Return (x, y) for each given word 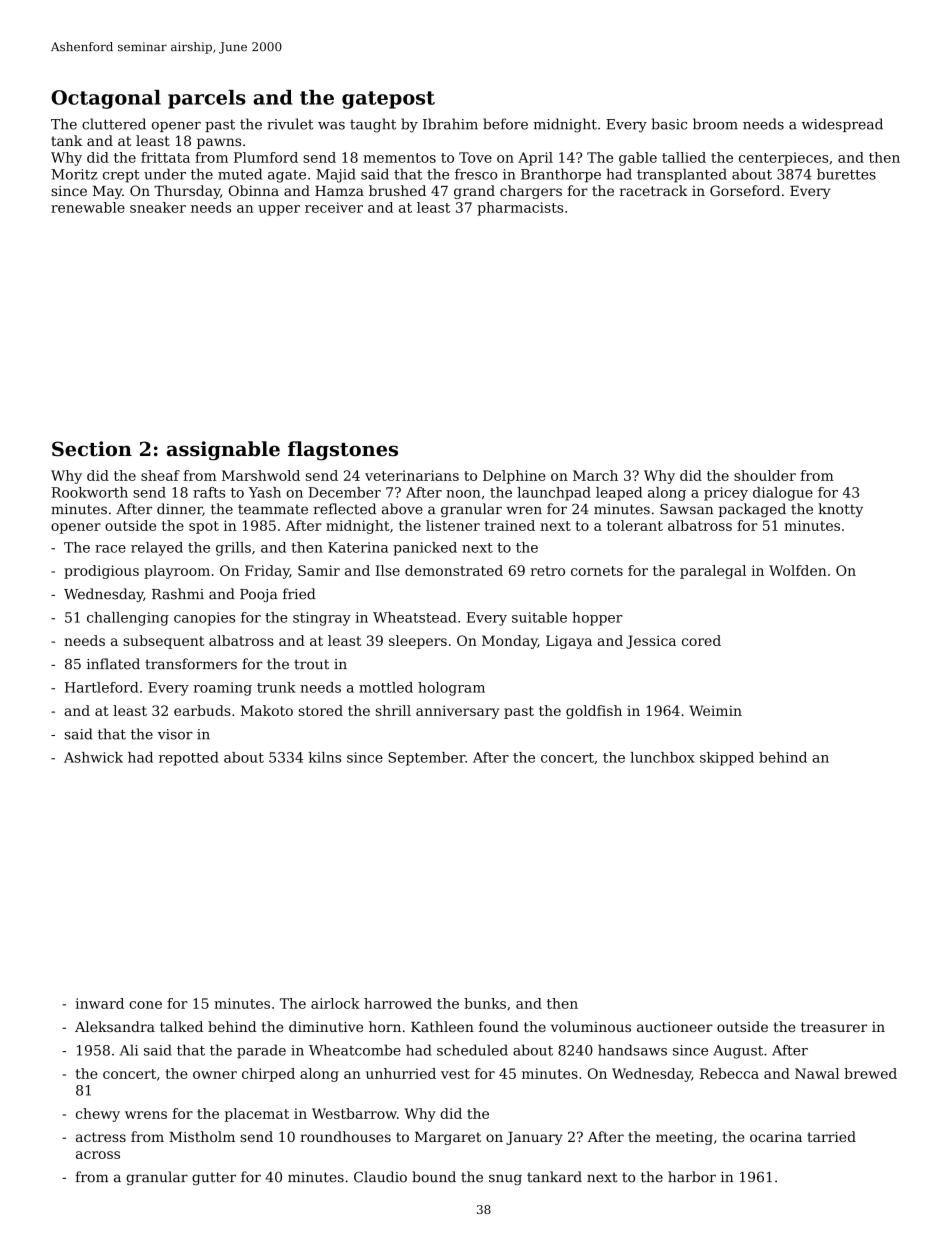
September (426, 759)
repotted (189, 759)
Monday (510, 642)
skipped (727, 759)
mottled (386, 687)
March (595, 475)
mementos (399, 158)
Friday (267, 572)
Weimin (715, 710)
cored (701, 640)
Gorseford (745, 190)
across (98, 1155)
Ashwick (93, 757)
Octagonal (106, 99)
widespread (842, 125)
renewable (88, 207)
